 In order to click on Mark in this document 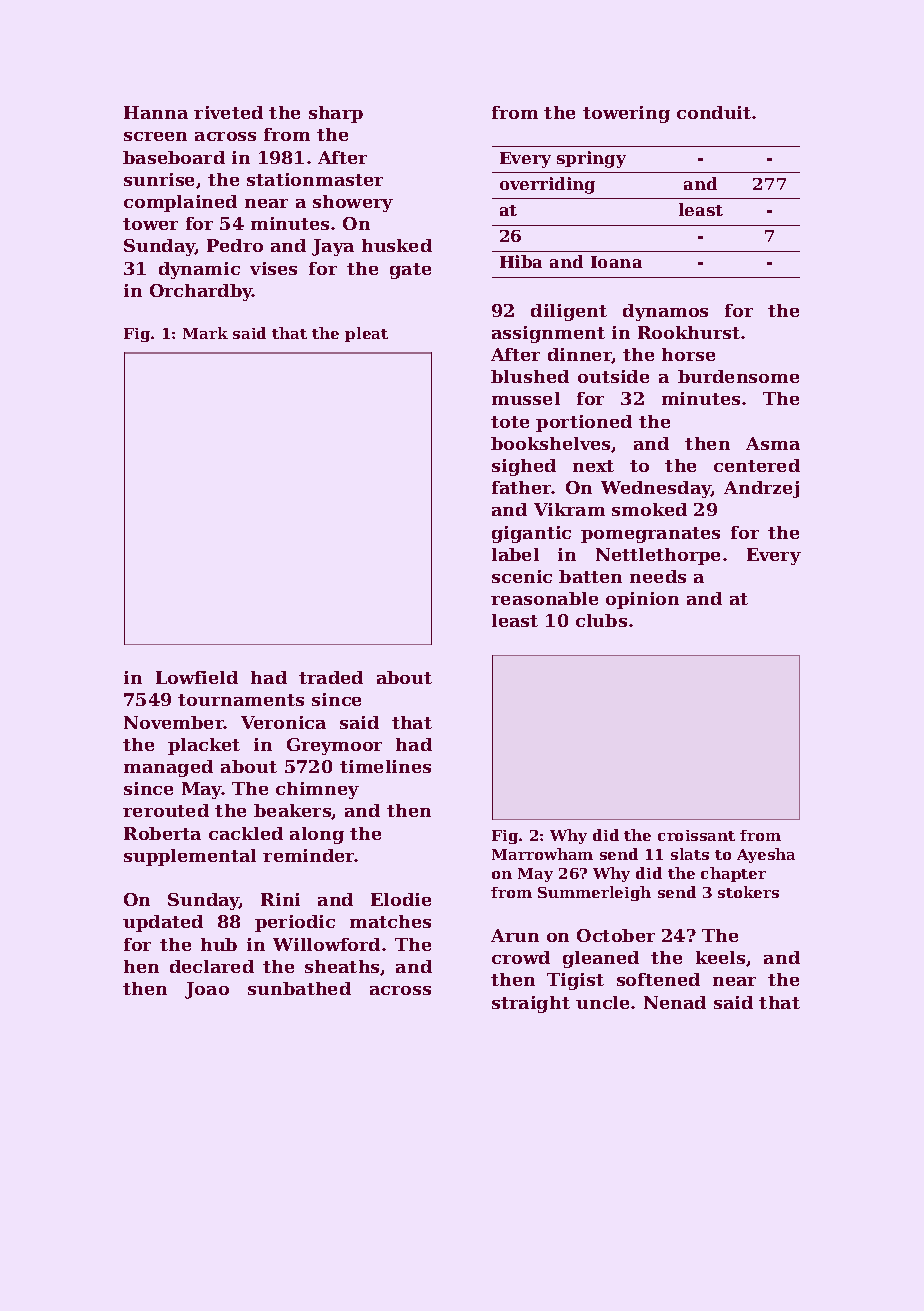, I will do `click(205, 333)`.
